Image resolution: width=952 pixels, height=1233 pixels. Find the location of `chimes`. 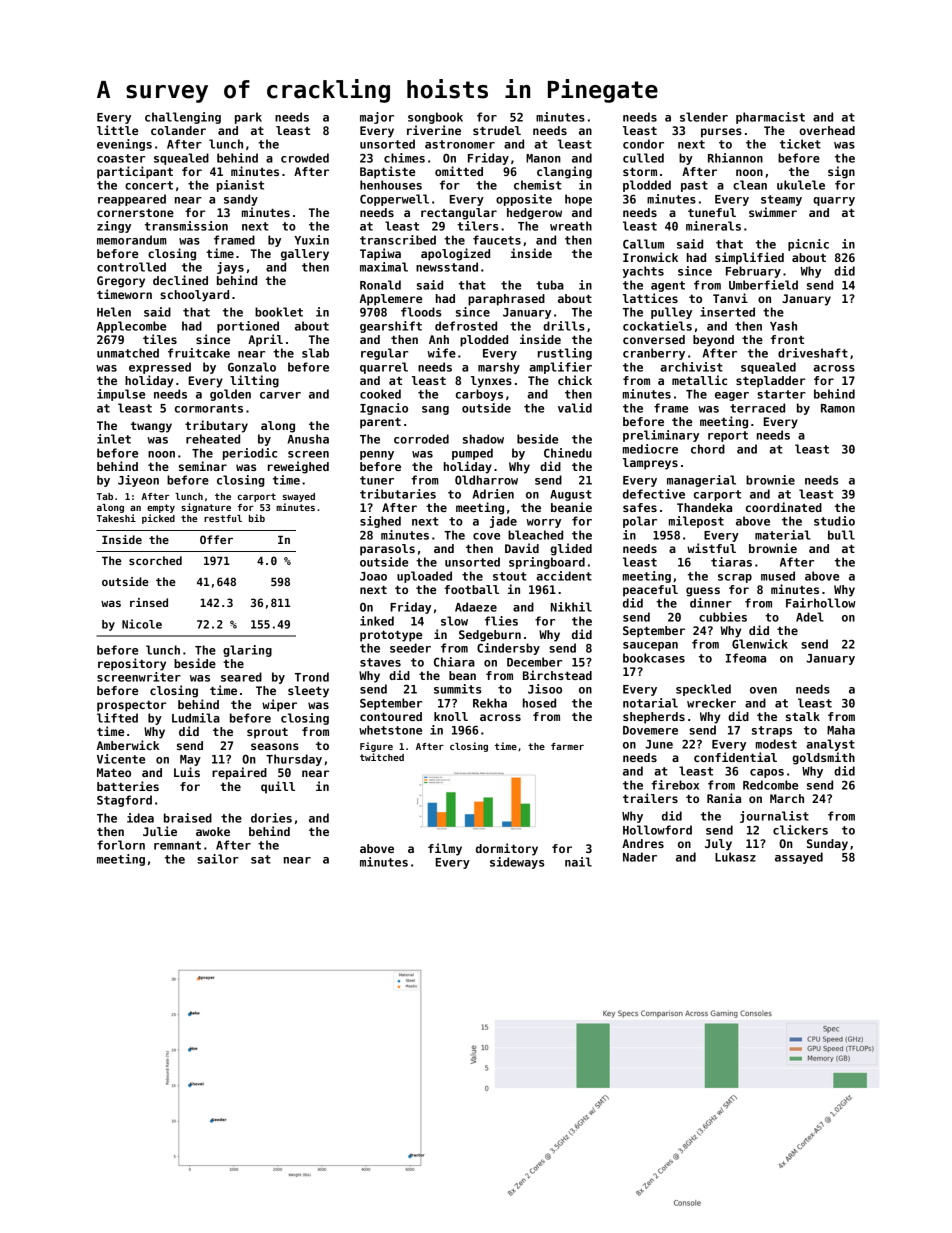

chimes is located at coordinates (404, 158).
